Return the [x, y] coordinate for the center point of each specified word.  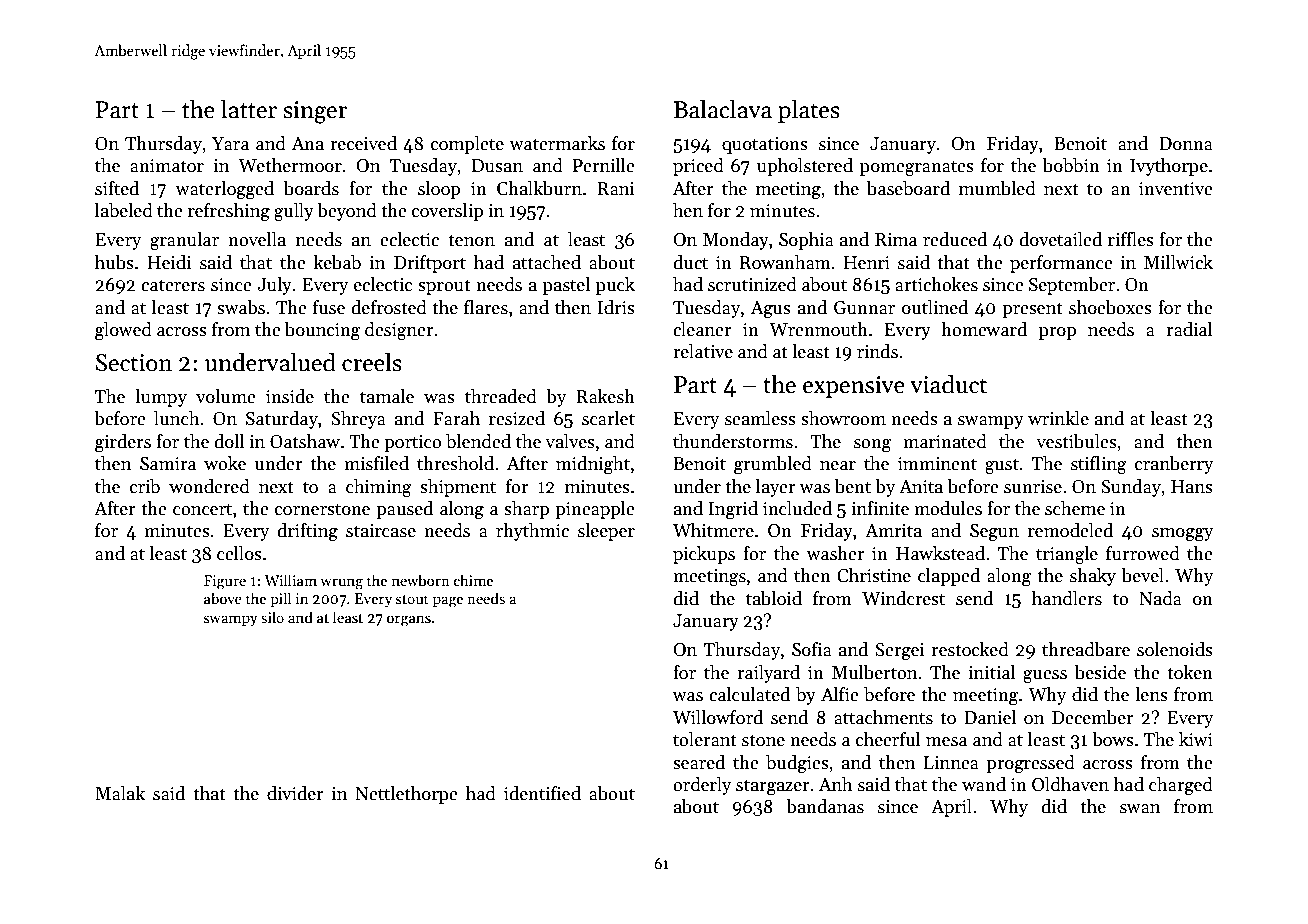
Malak [120, 793]
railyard [768, 674]
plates [809, 111]
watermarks [557, 143]
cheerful [888, 739]
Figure [225, 582]
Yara [230, 144]
